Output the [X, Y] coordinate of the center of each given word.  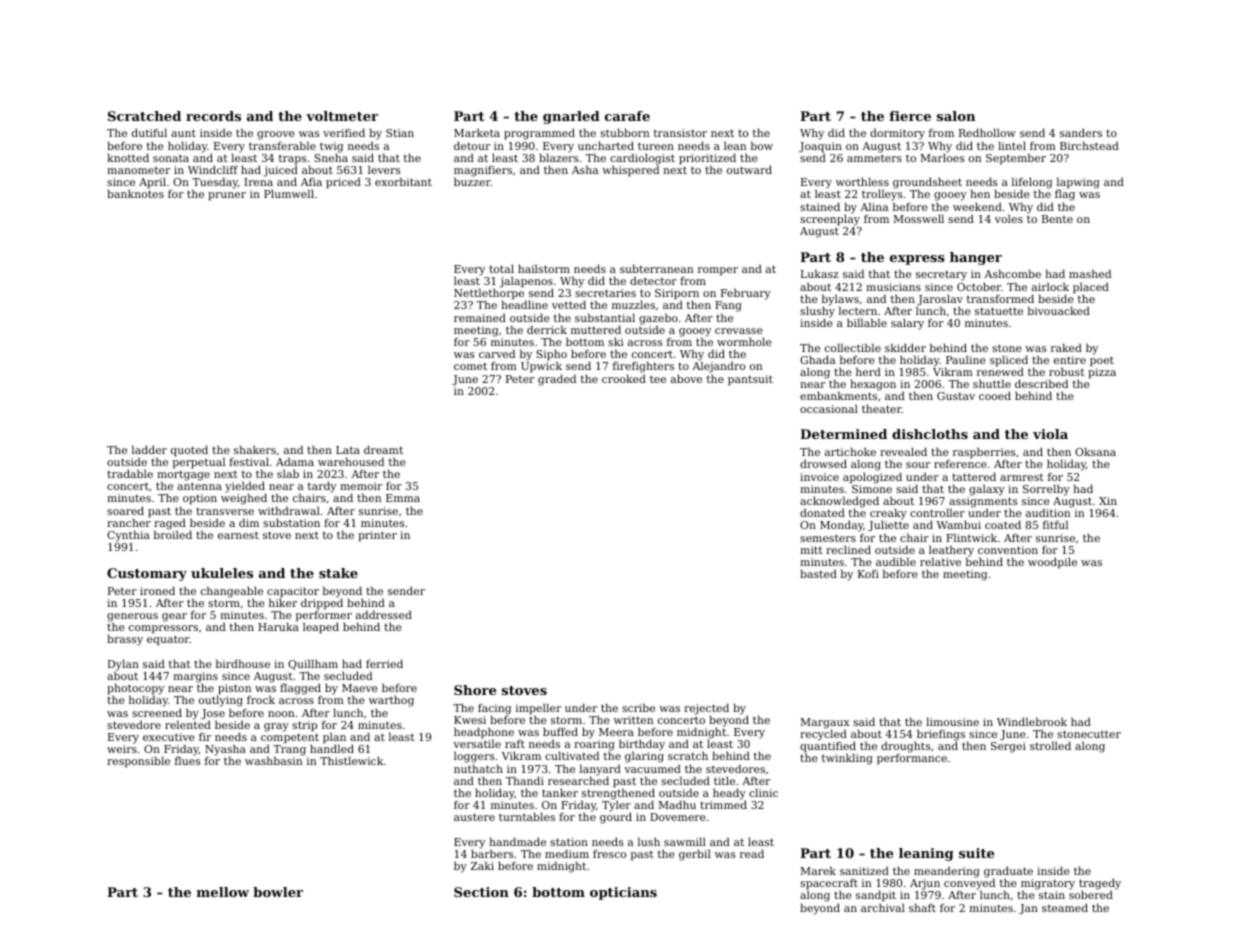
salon [956, 116]
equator [168, 640]
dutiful [149, 132]
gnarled [571, 117]
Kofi [868, 574]
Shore [475, 690]
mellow [223, 892]
